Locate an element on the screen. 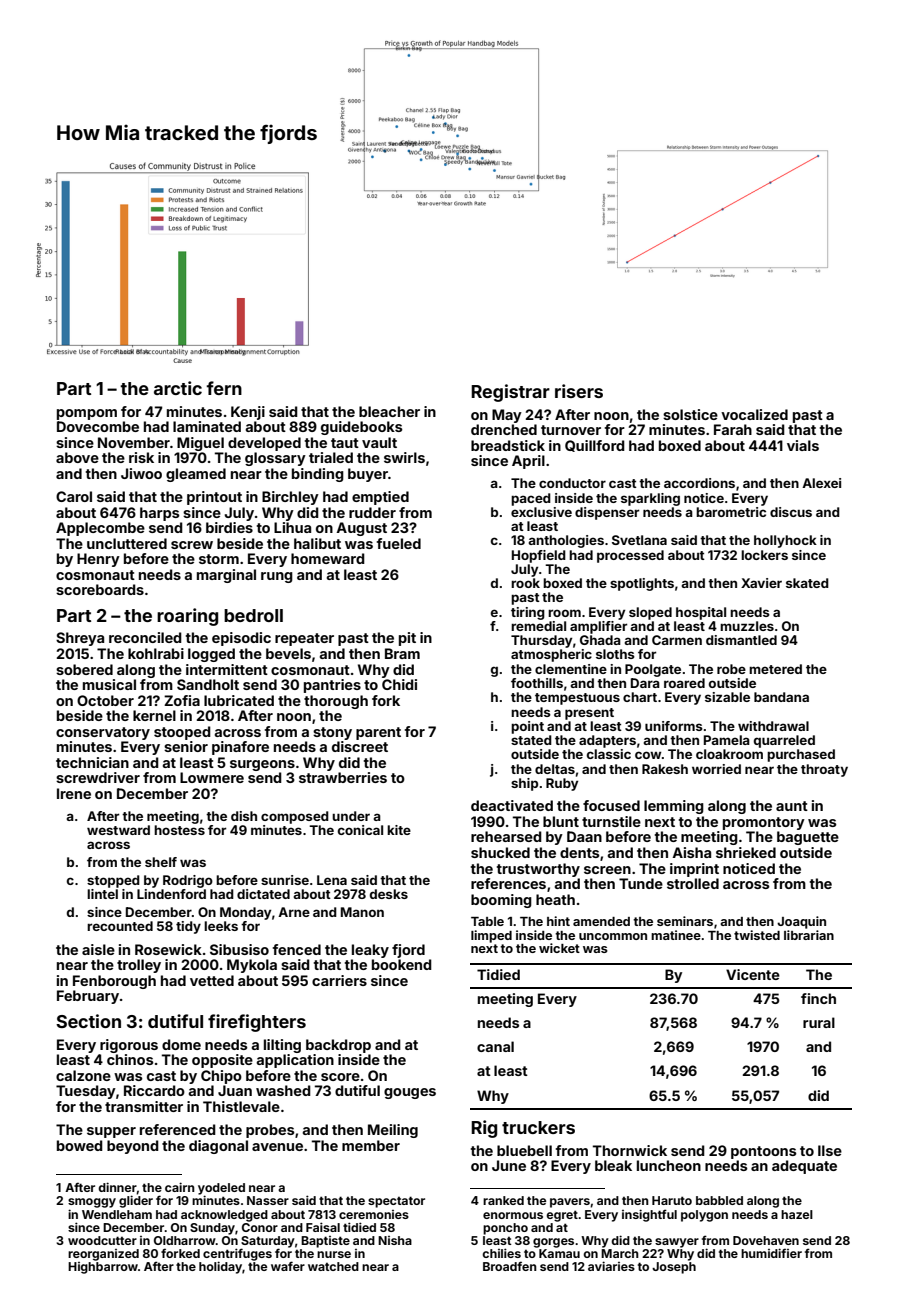 The image size is (908, 1316). swirls is located at coordinates (404, 457).
